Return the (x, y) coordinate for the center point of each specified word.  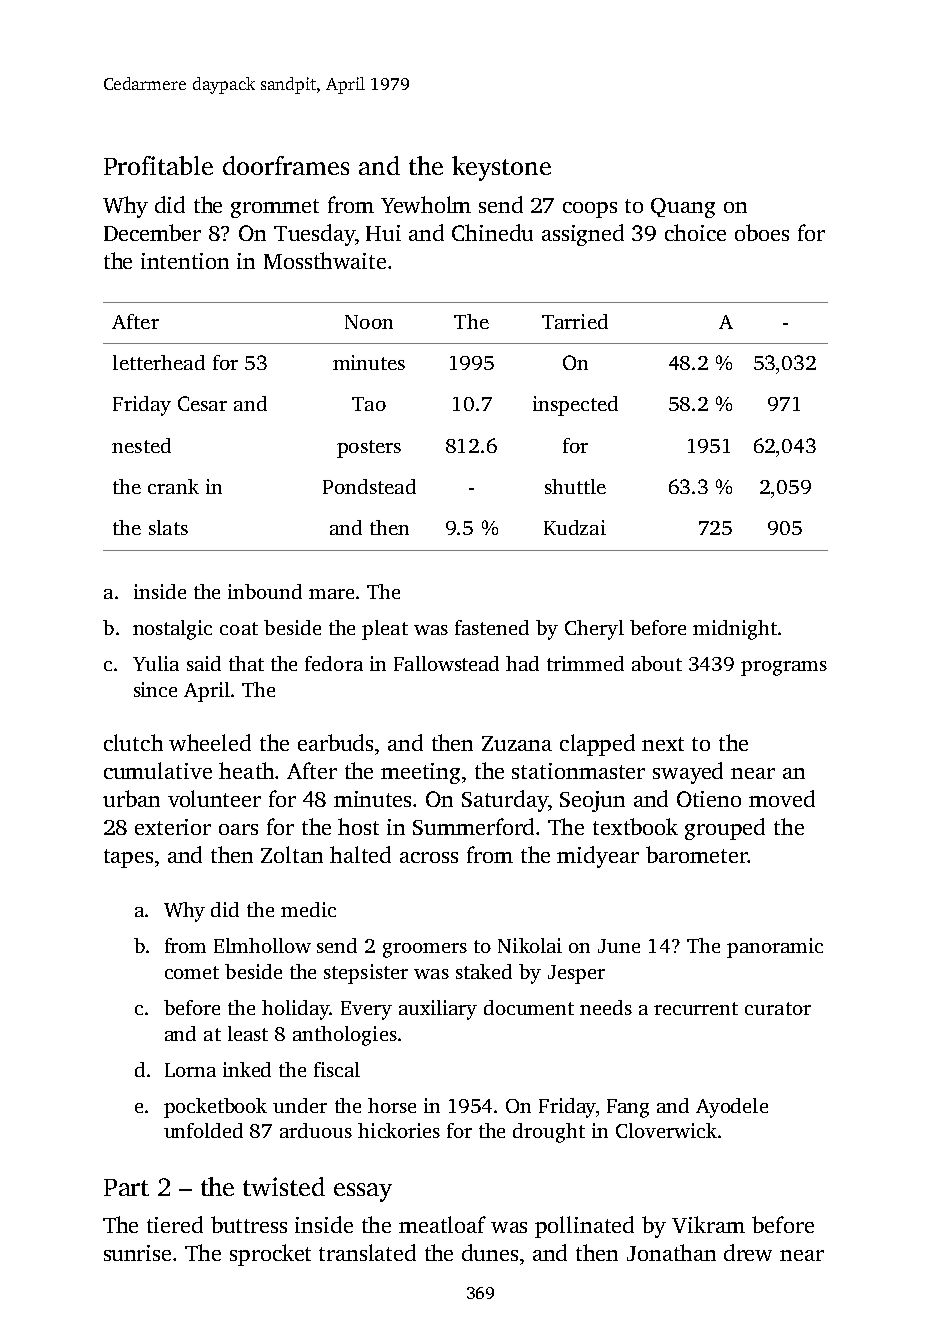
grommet (275, 208)
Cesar (202, 403)
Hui (383, 233)
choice (695, 232)
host (358, 826)
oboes (762, 232)
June (619, 946)
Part (126, 1187)
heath (246, 770)
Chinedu (492, 232)
